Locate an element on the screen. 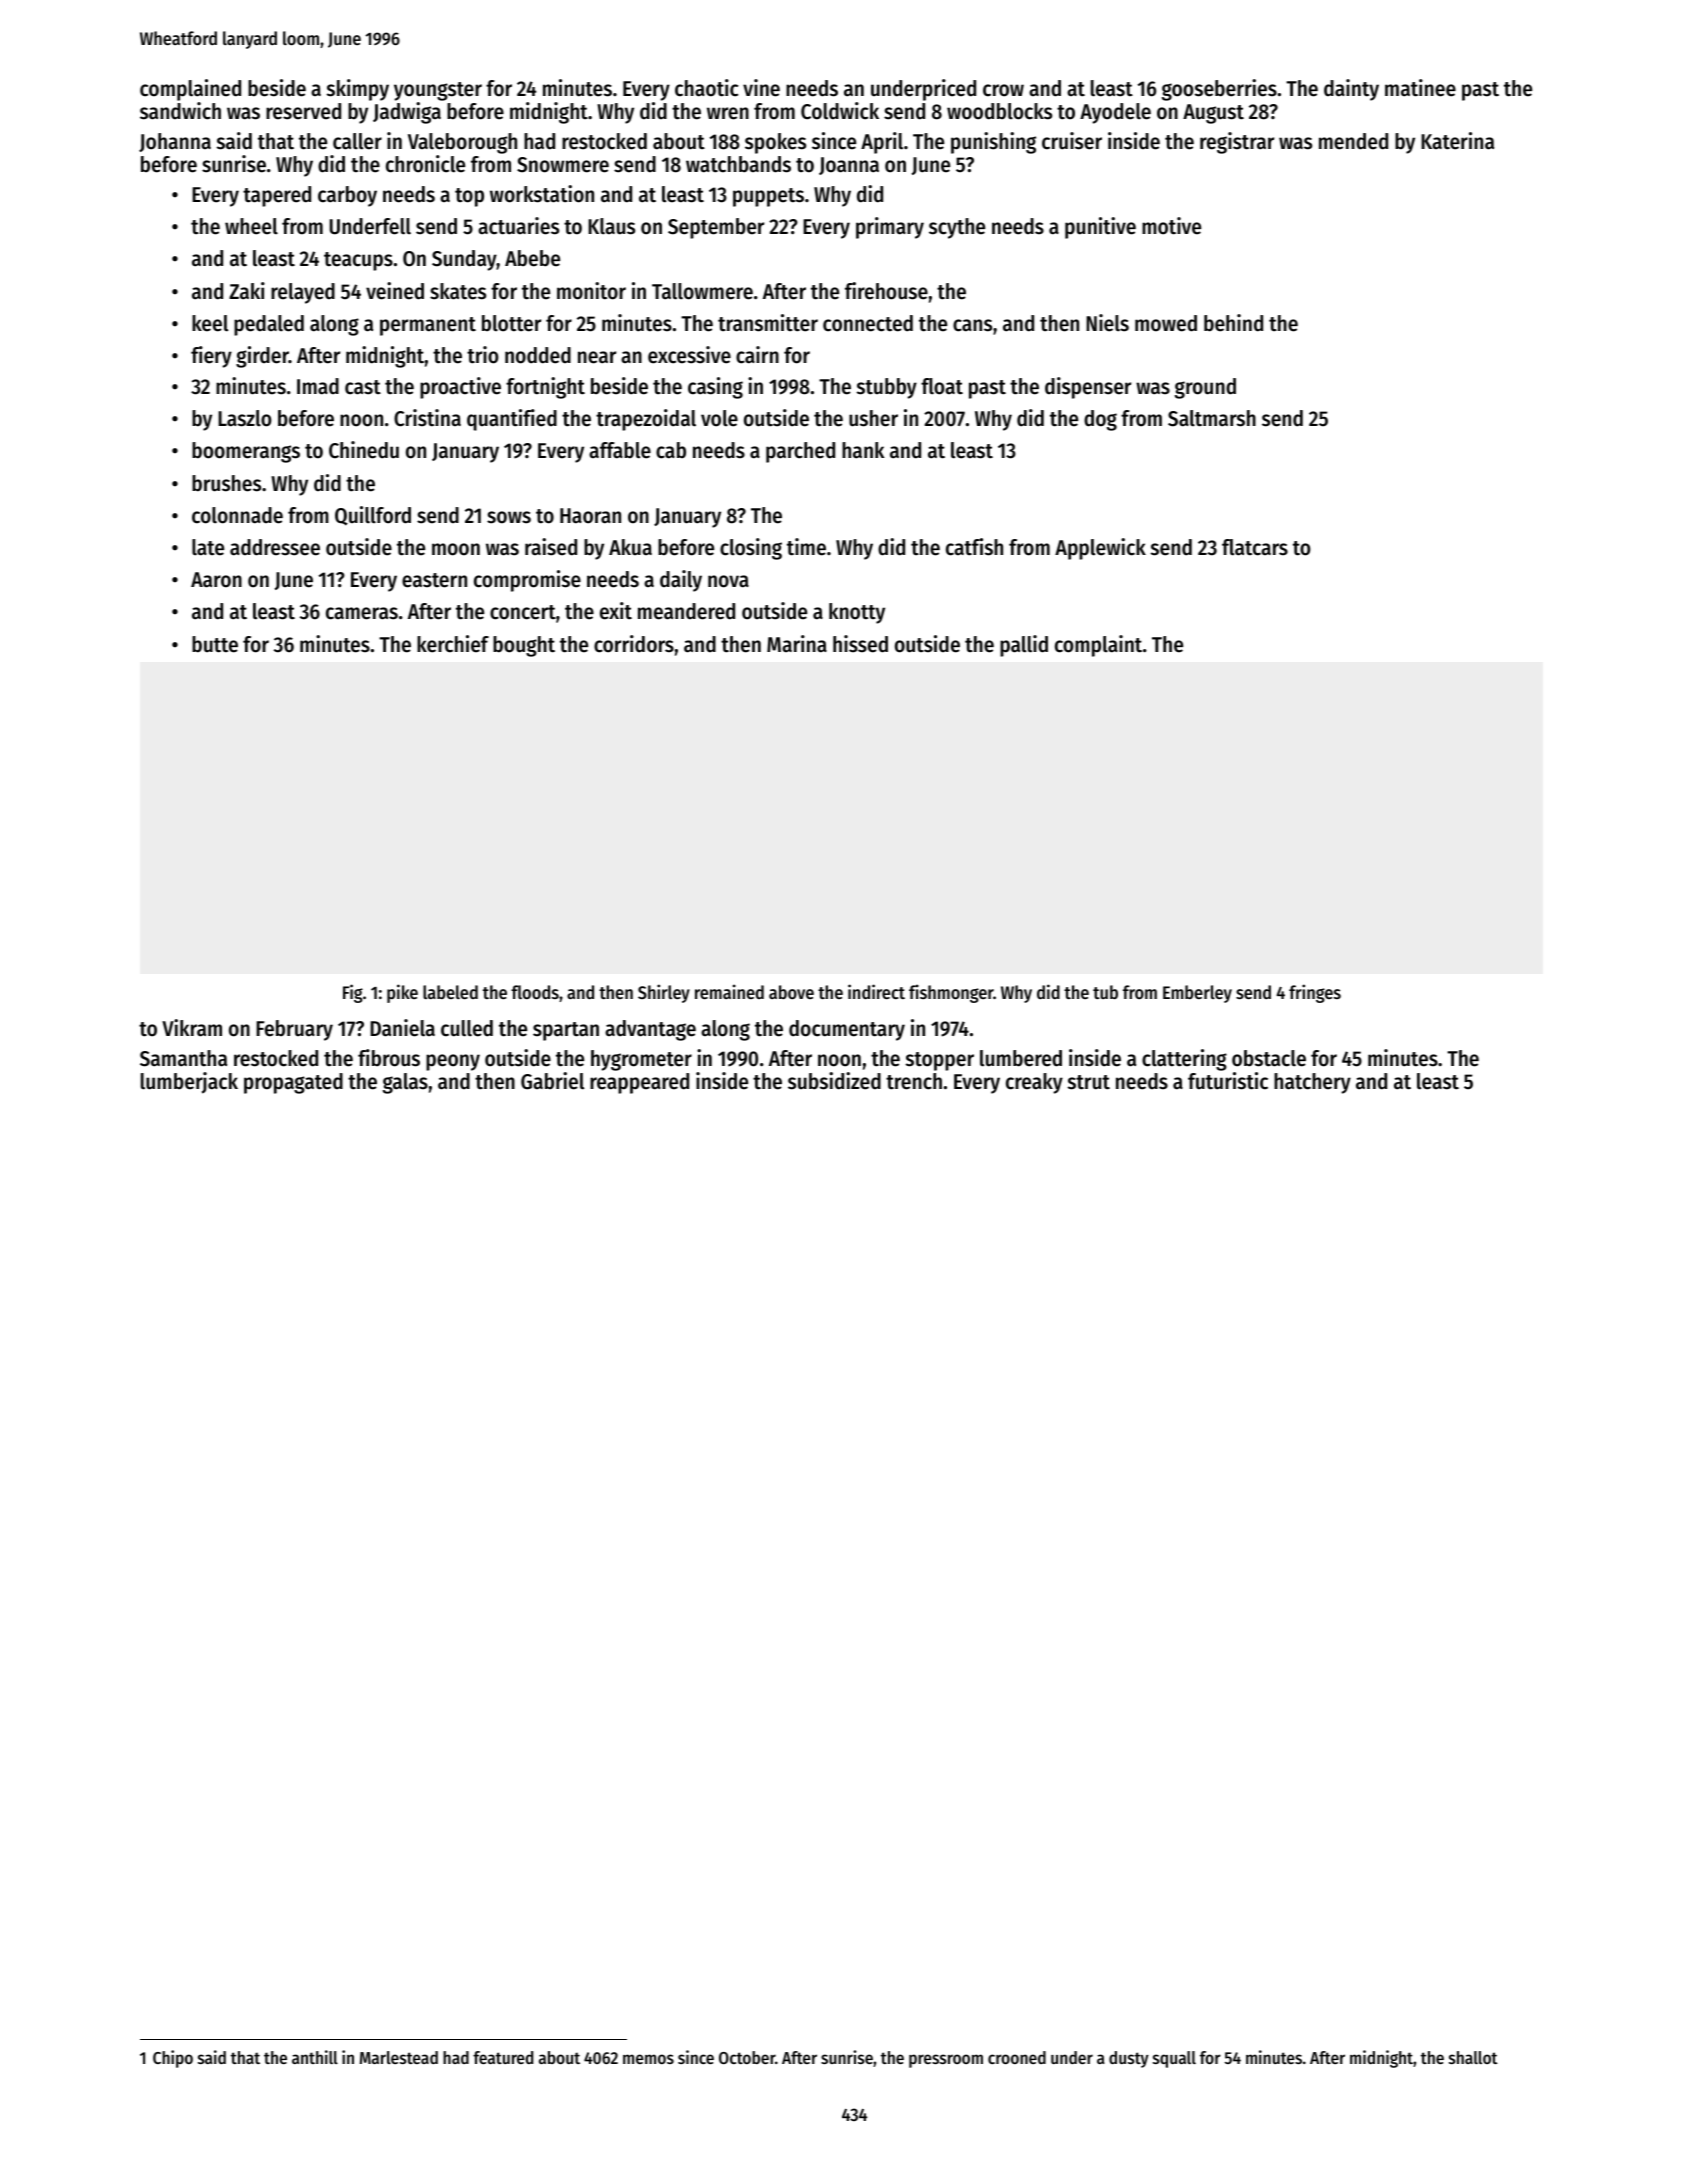  reappeared is located at coordinates (639, 1083).
